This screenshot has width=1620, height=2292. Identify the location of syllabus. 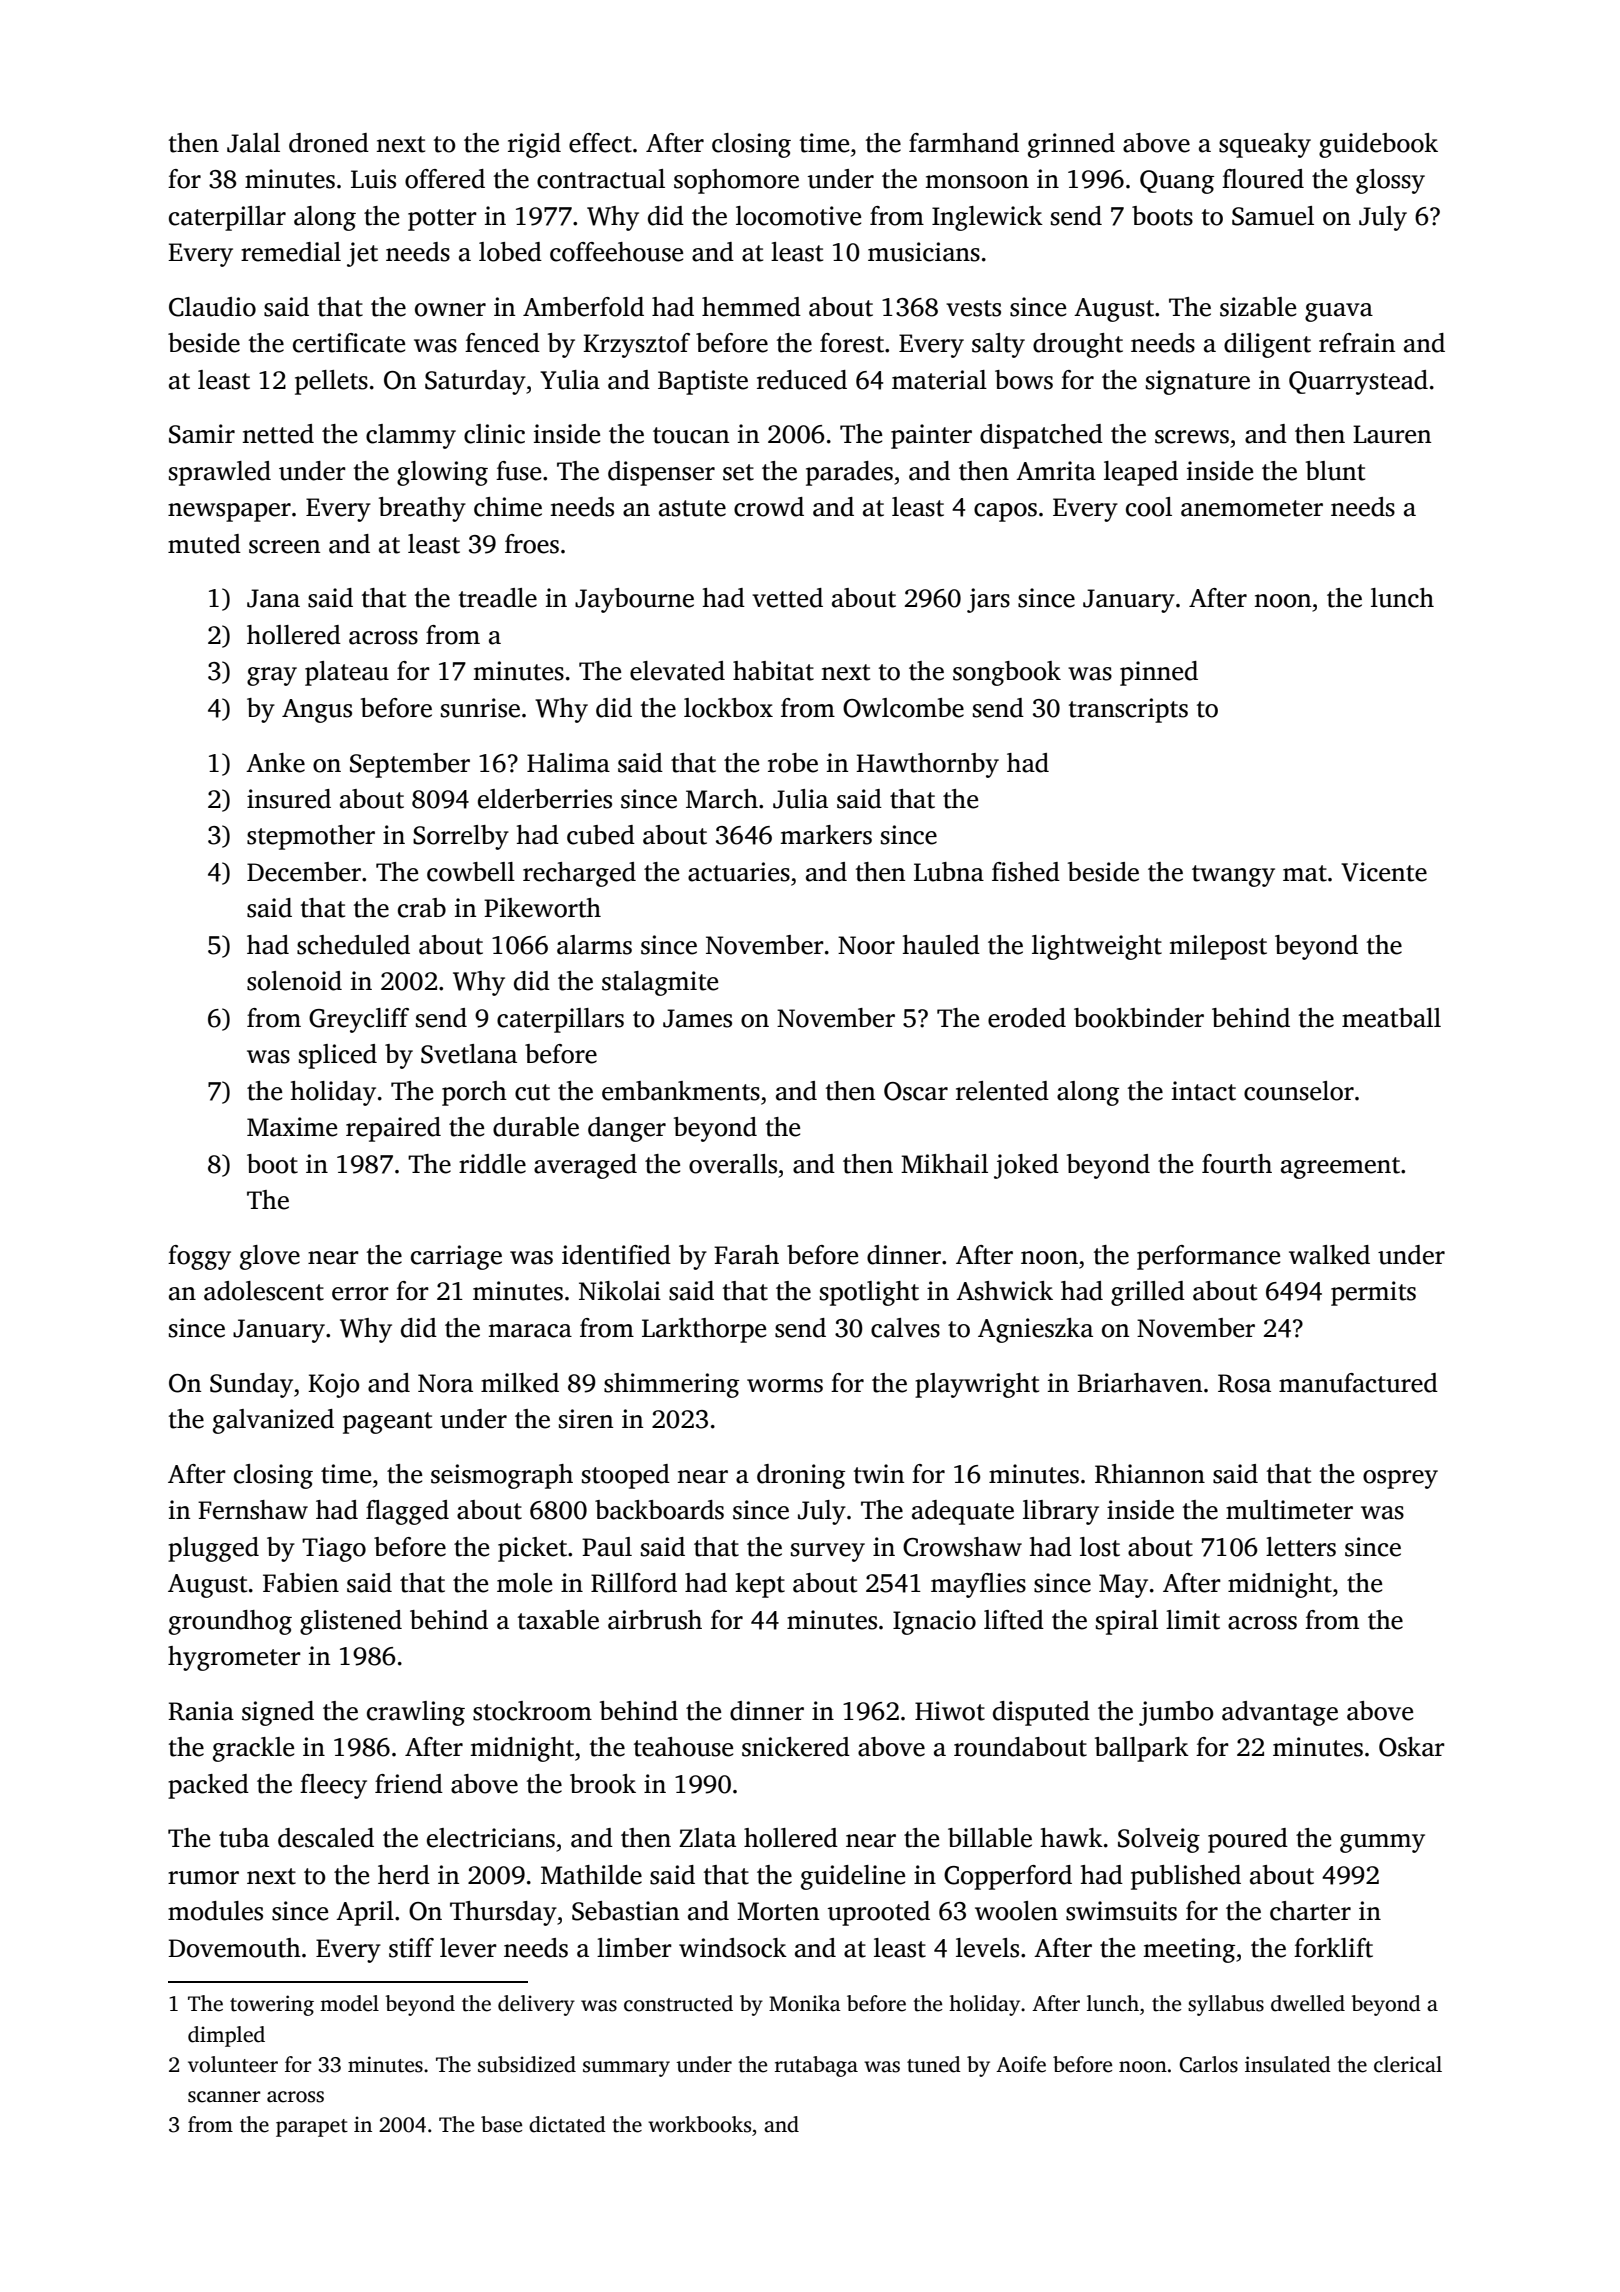
(1226, 2005).
